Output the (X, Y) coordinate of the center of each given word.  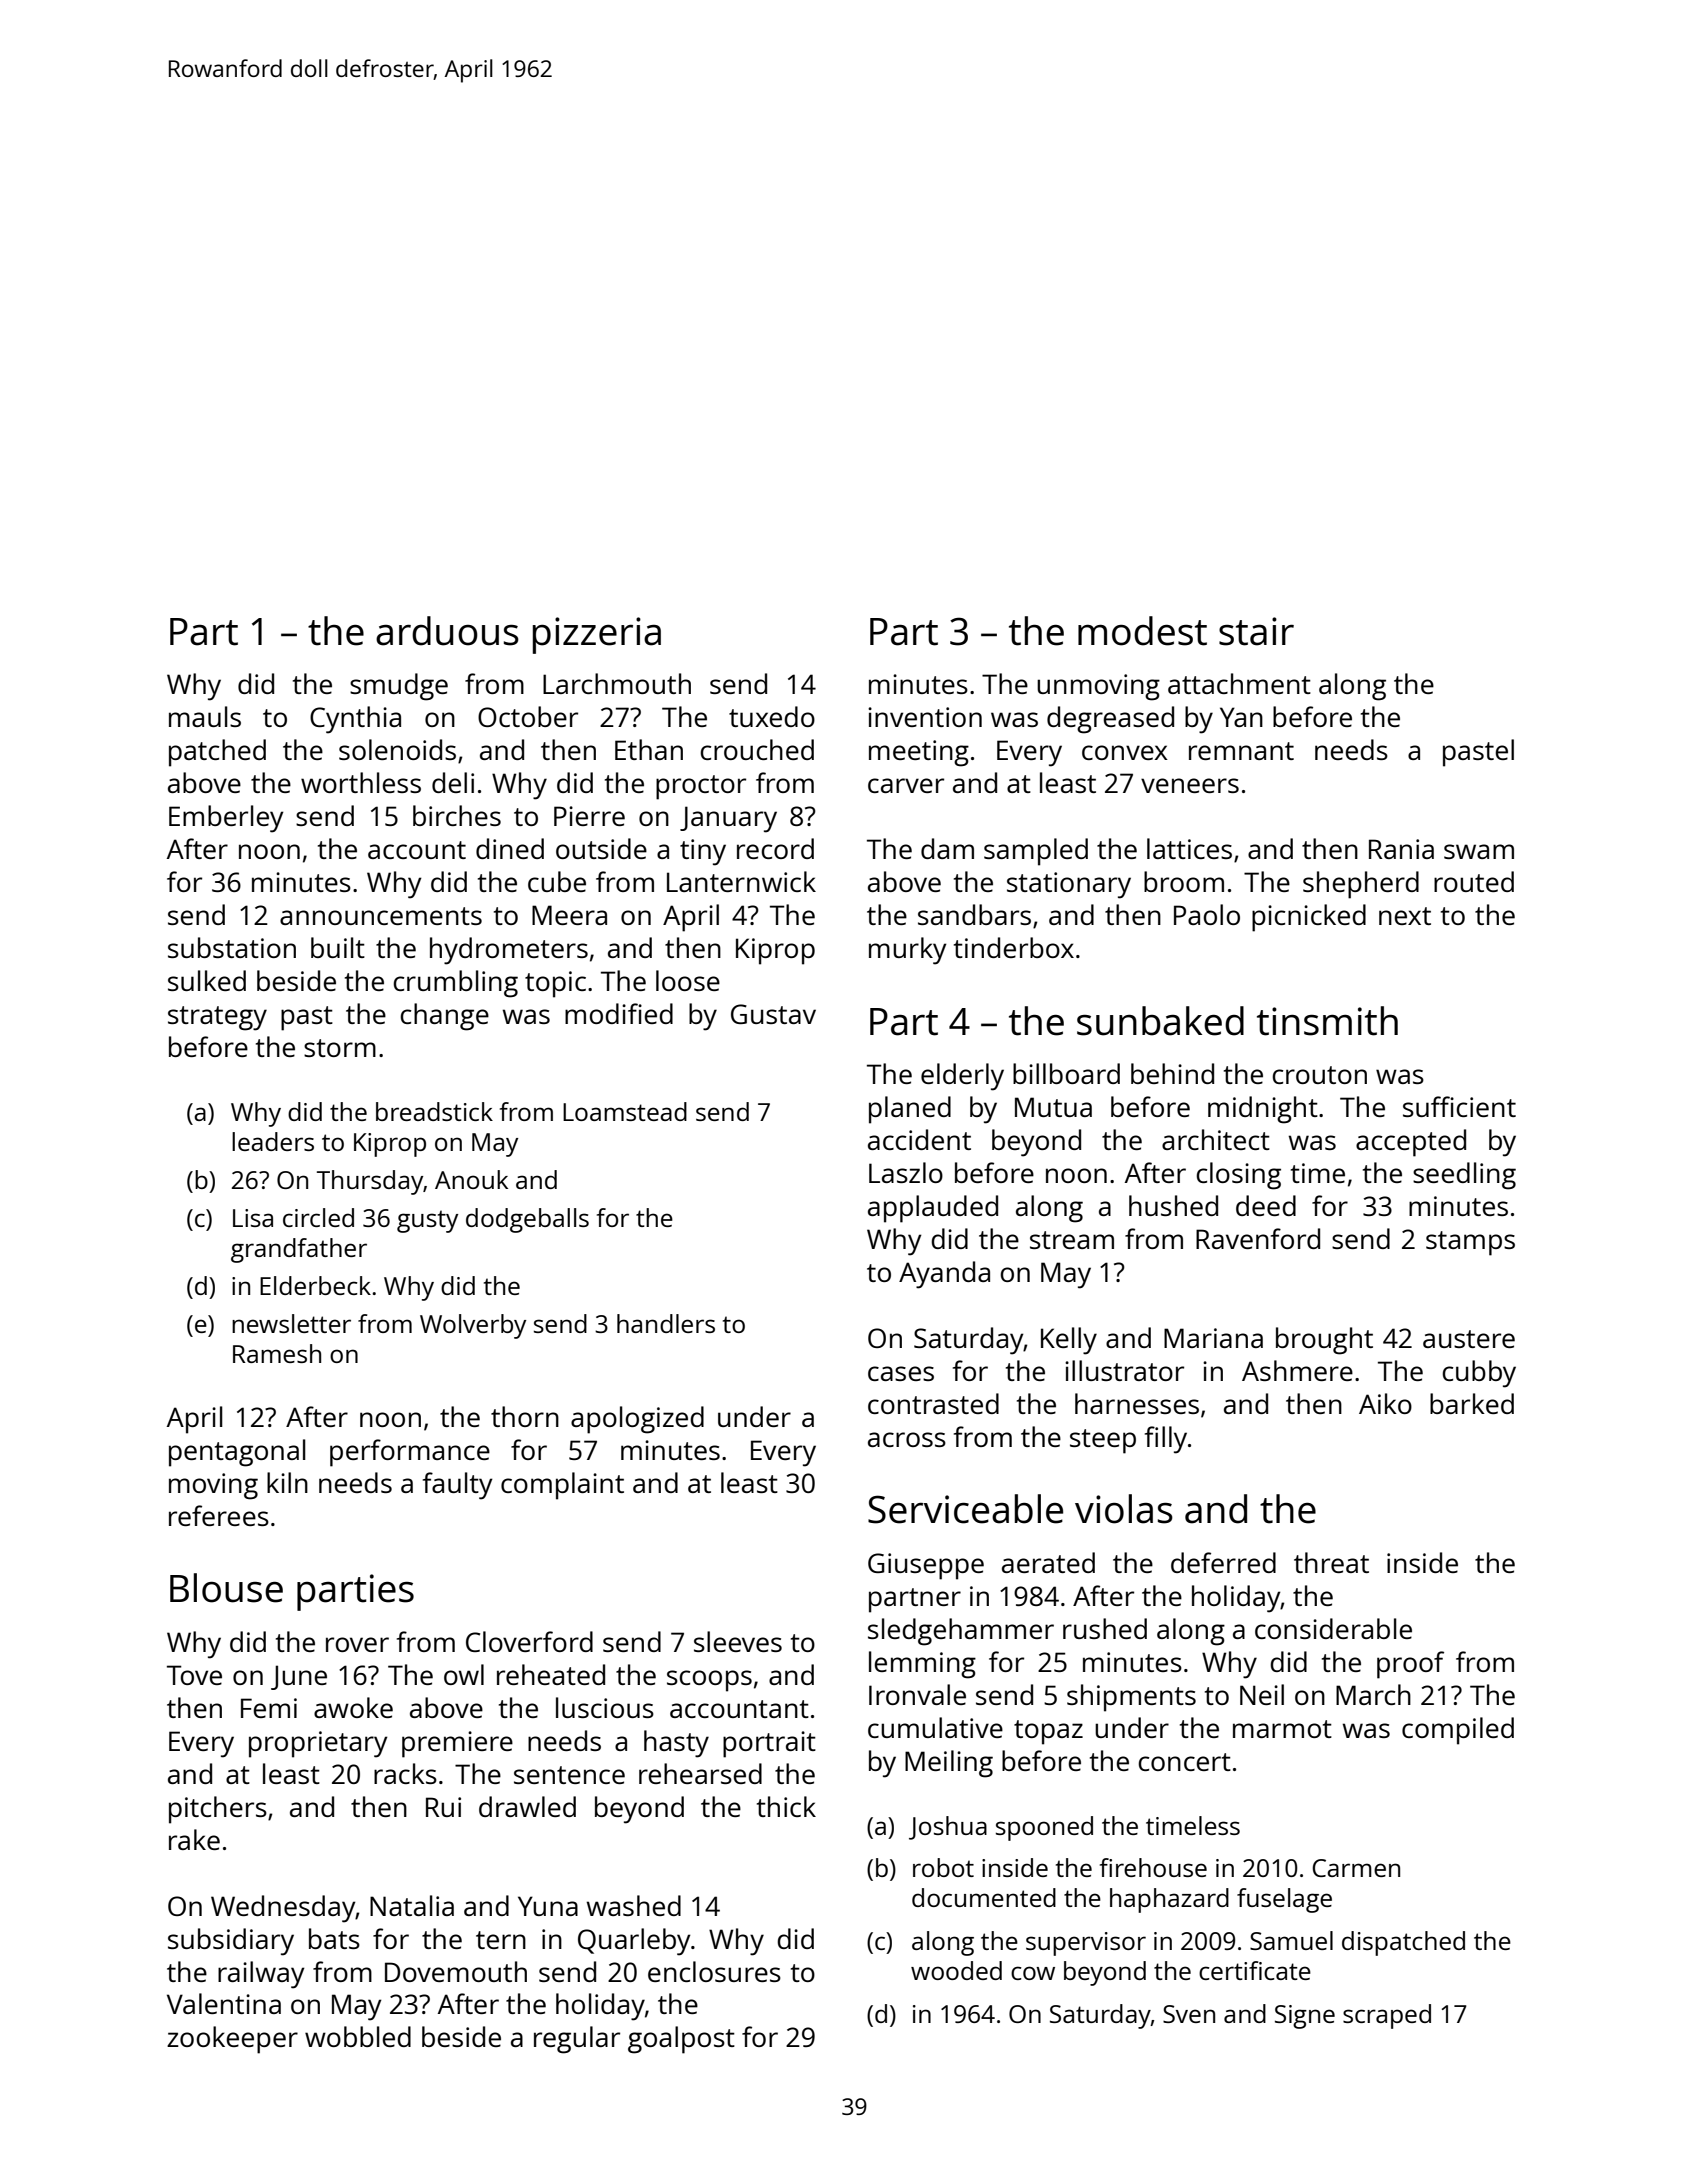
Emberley (226, 819)
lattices (1189, 848)
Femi (269, 1708)
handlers (666, 1323)
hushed (1173, 1205)
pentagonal (237, 1453)
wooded (956, 1970)
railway (261, 1975)
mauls (205, 716)
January (728, 819)
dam (947, 848)
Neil (1262, 1694)
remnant (1241, 751)
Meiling (949, 1764)
